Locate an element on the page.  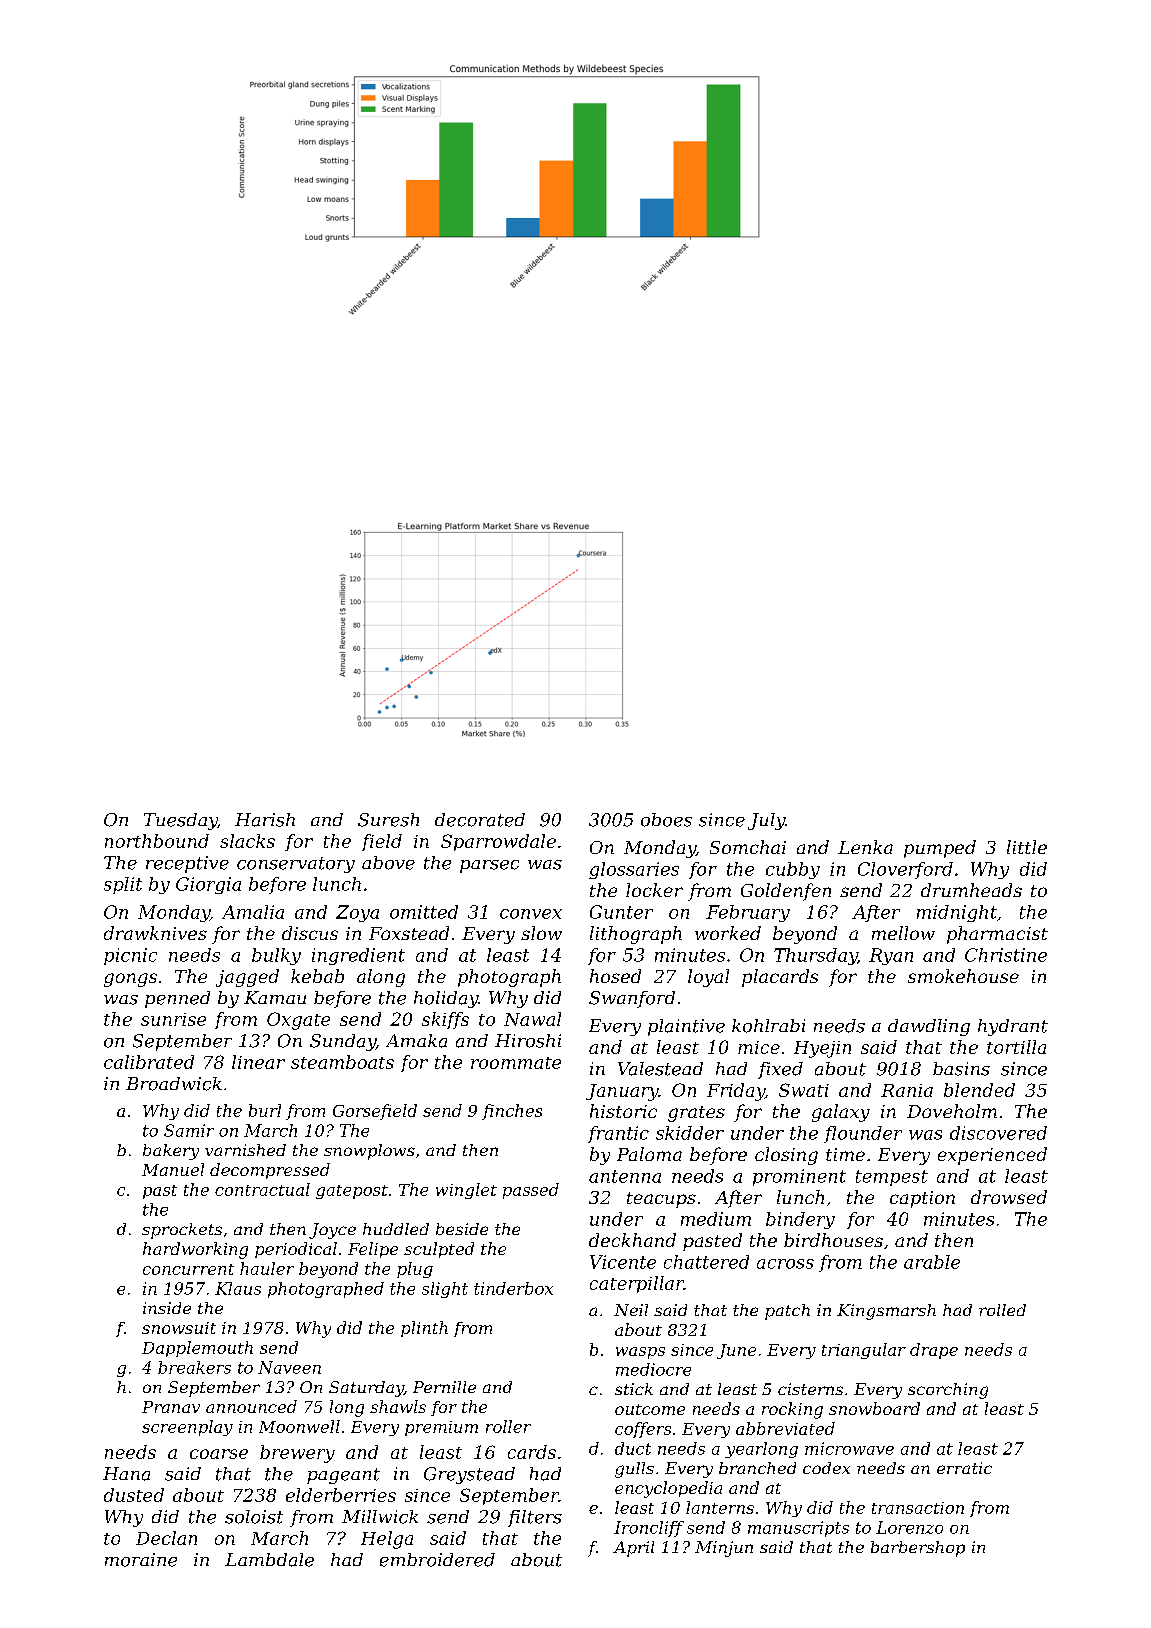
pharmacist is located at coordinates (997, 935).
